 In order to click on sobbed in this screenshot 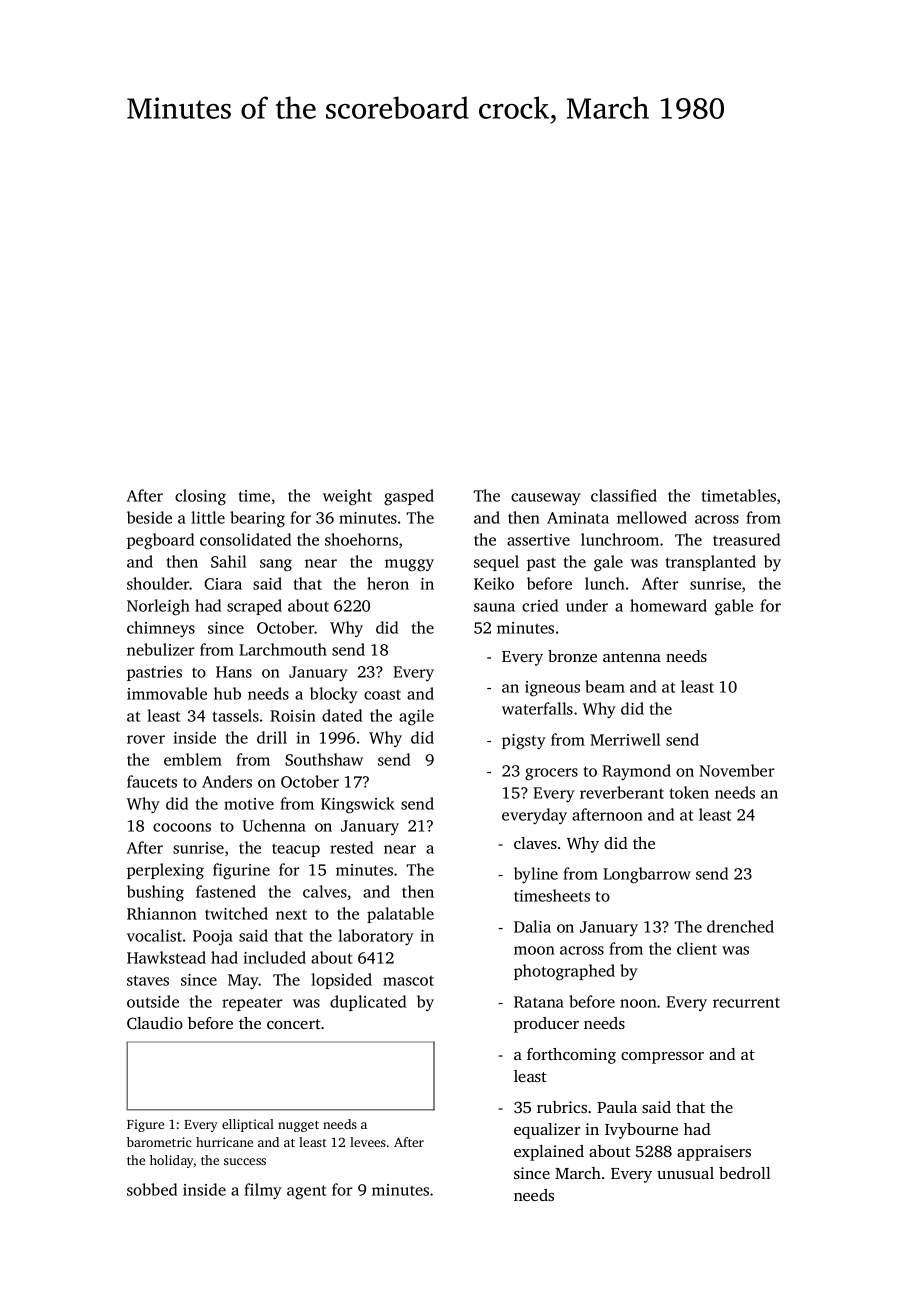, I will do `click(152, 1189)`.
